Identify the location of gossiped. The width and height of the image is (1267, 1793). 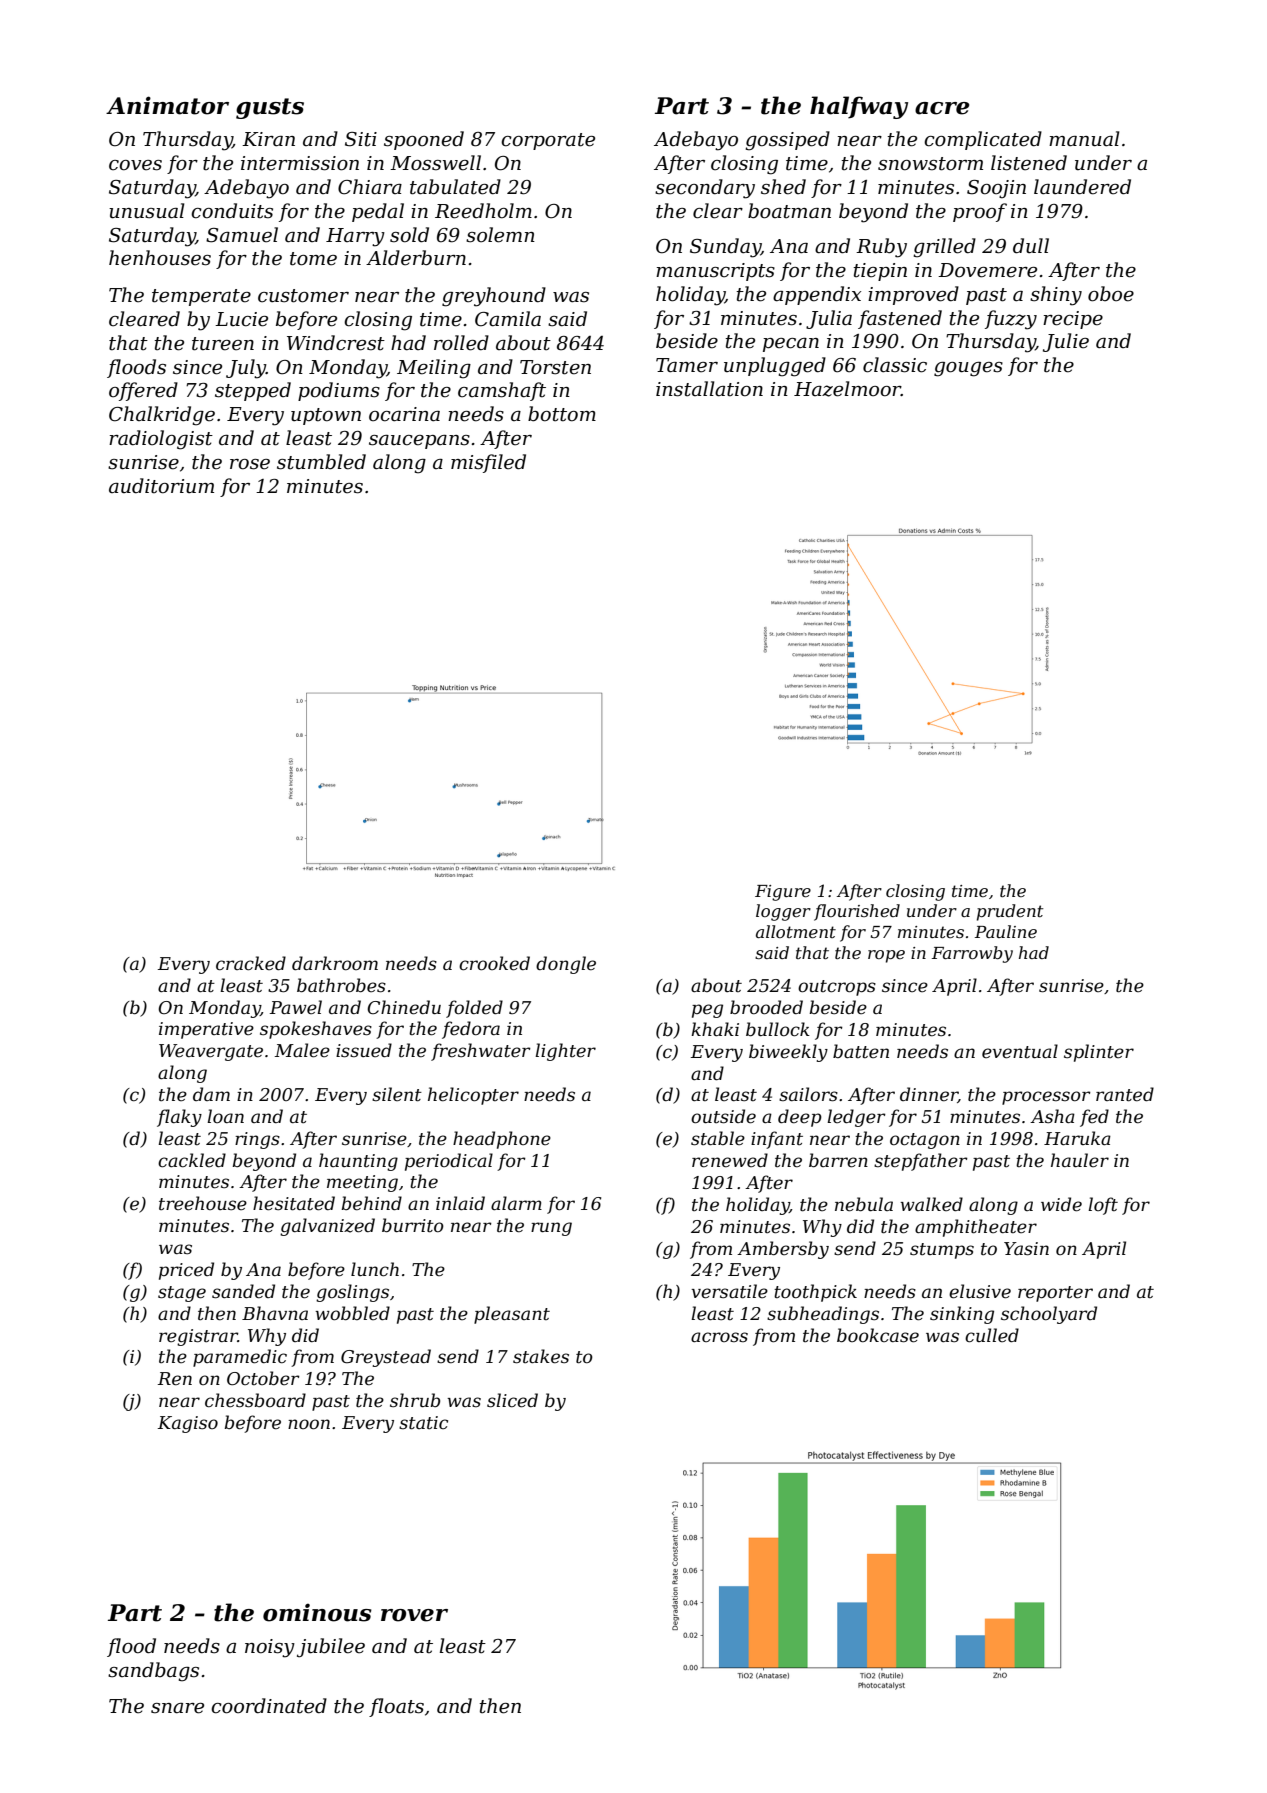
(788, 141).
